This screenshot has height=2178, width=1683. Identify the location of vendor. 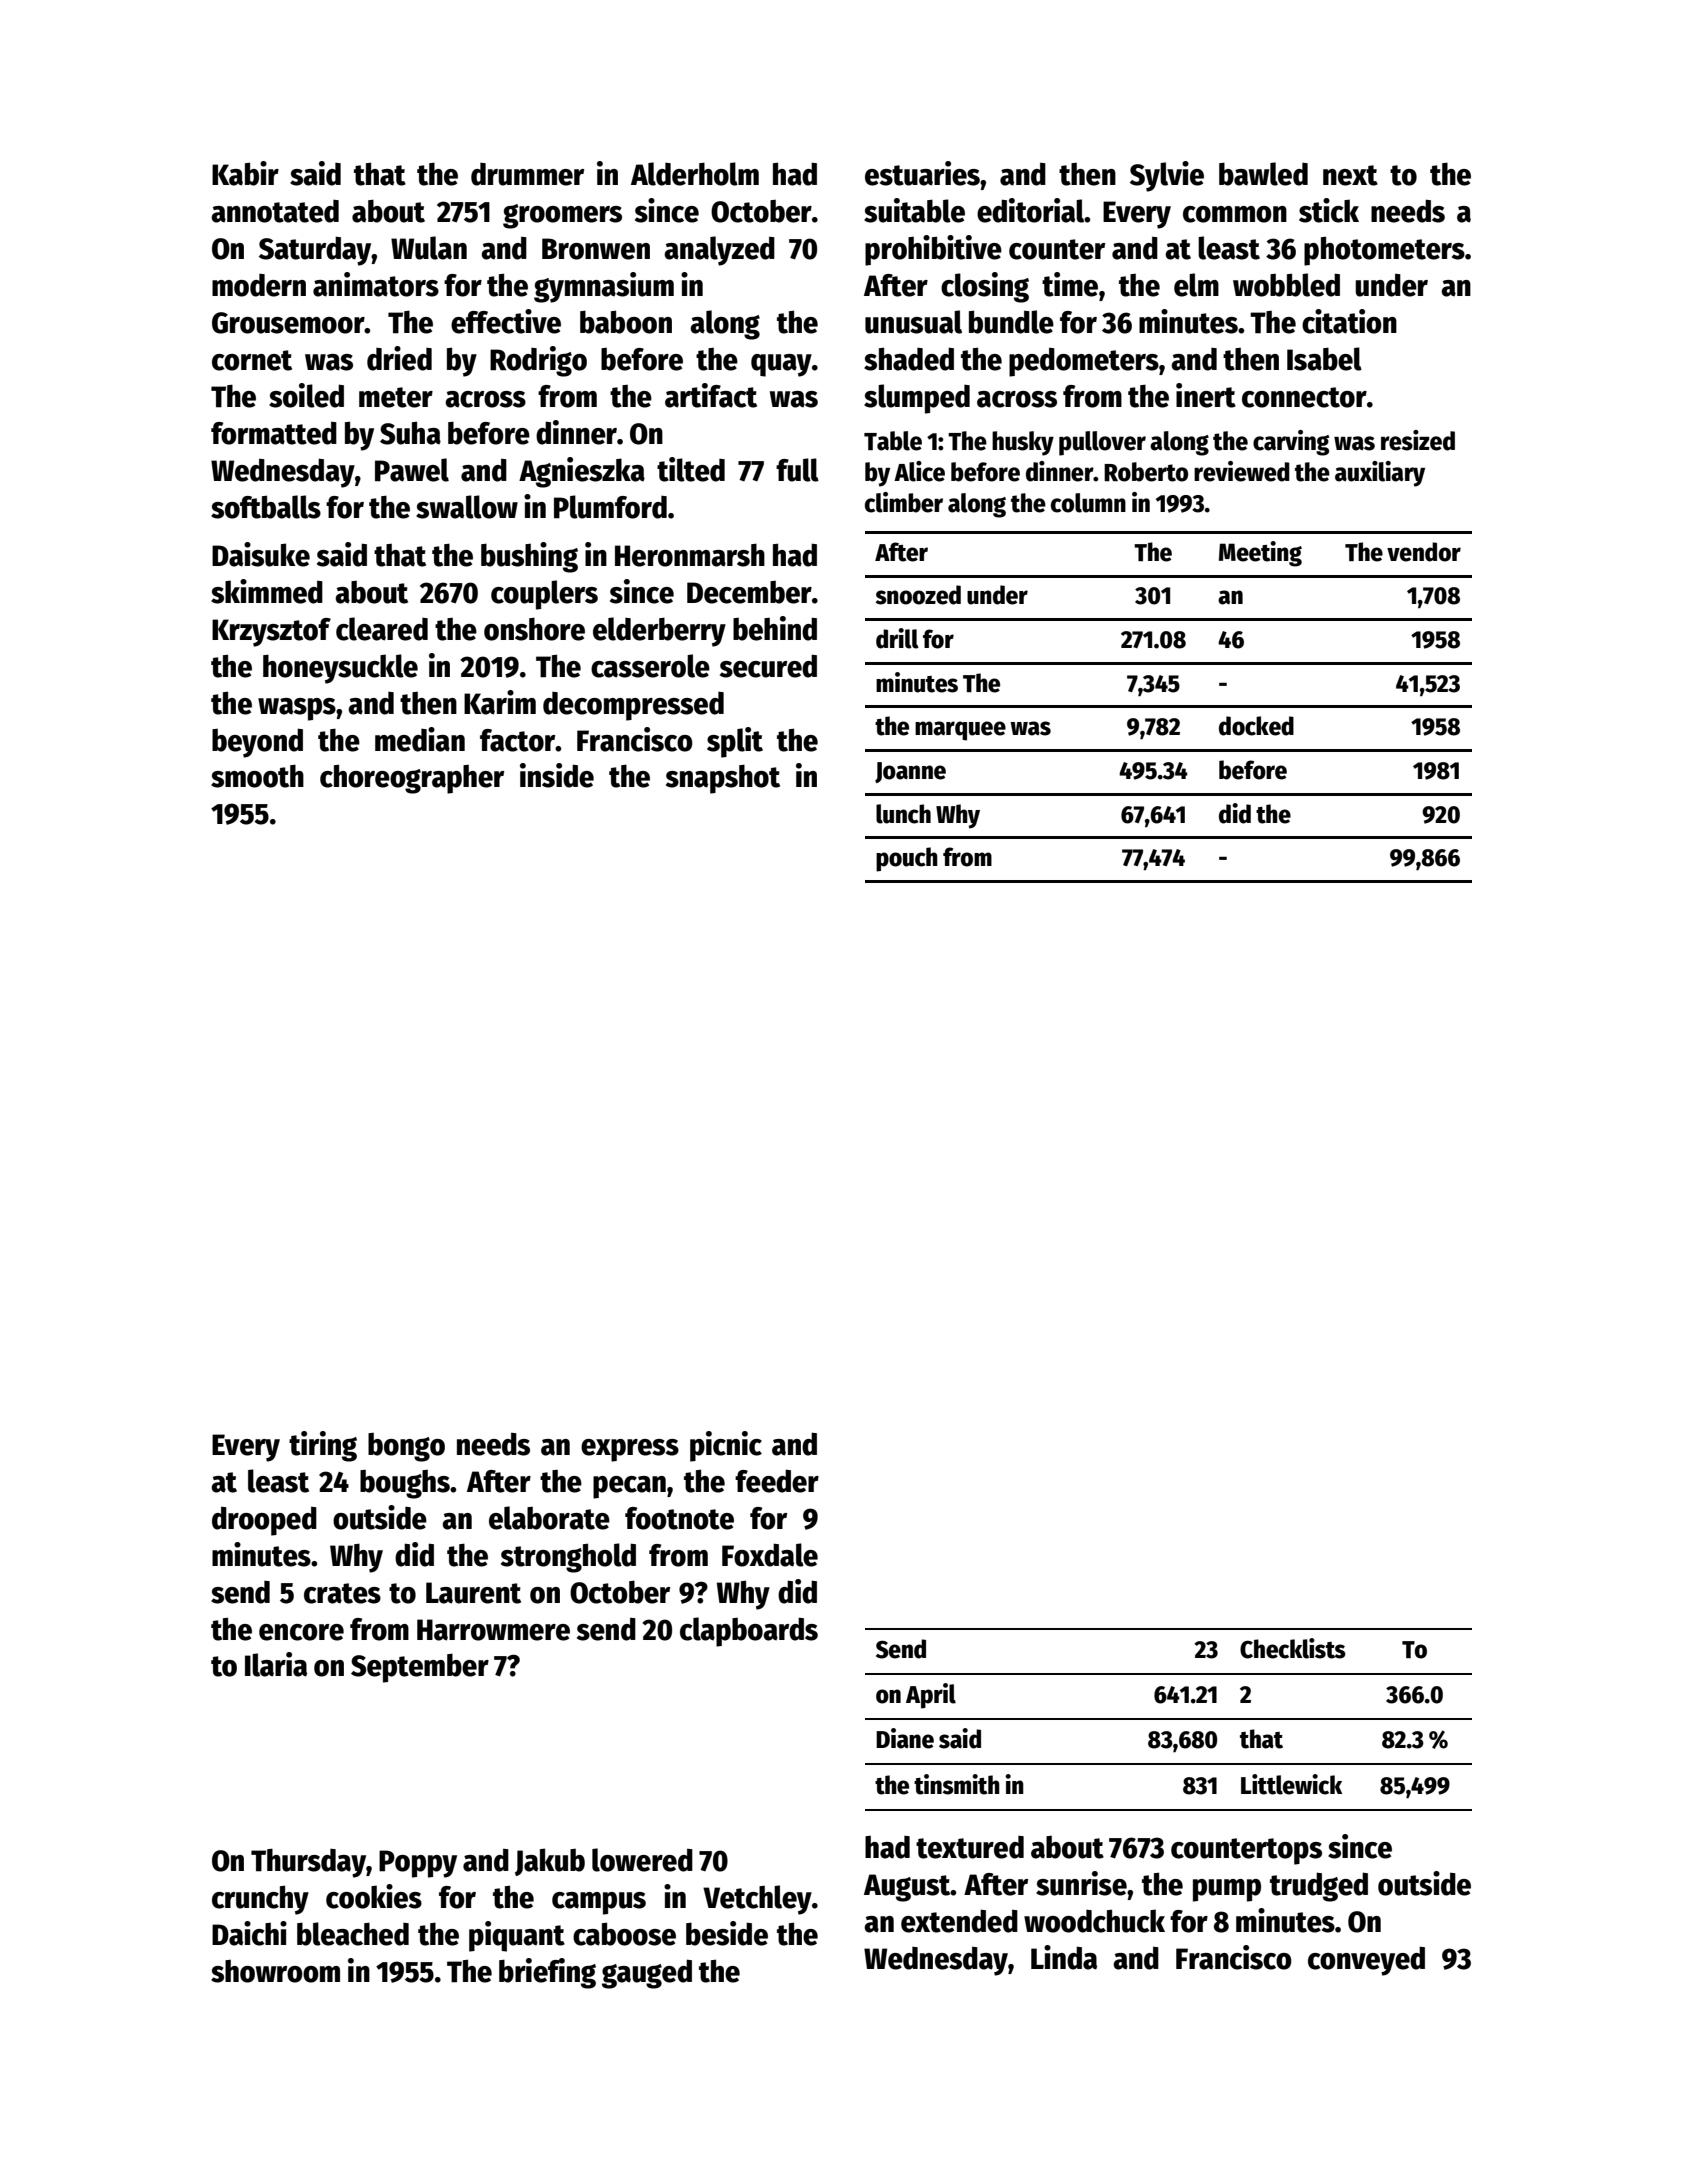
(1424, 552).
